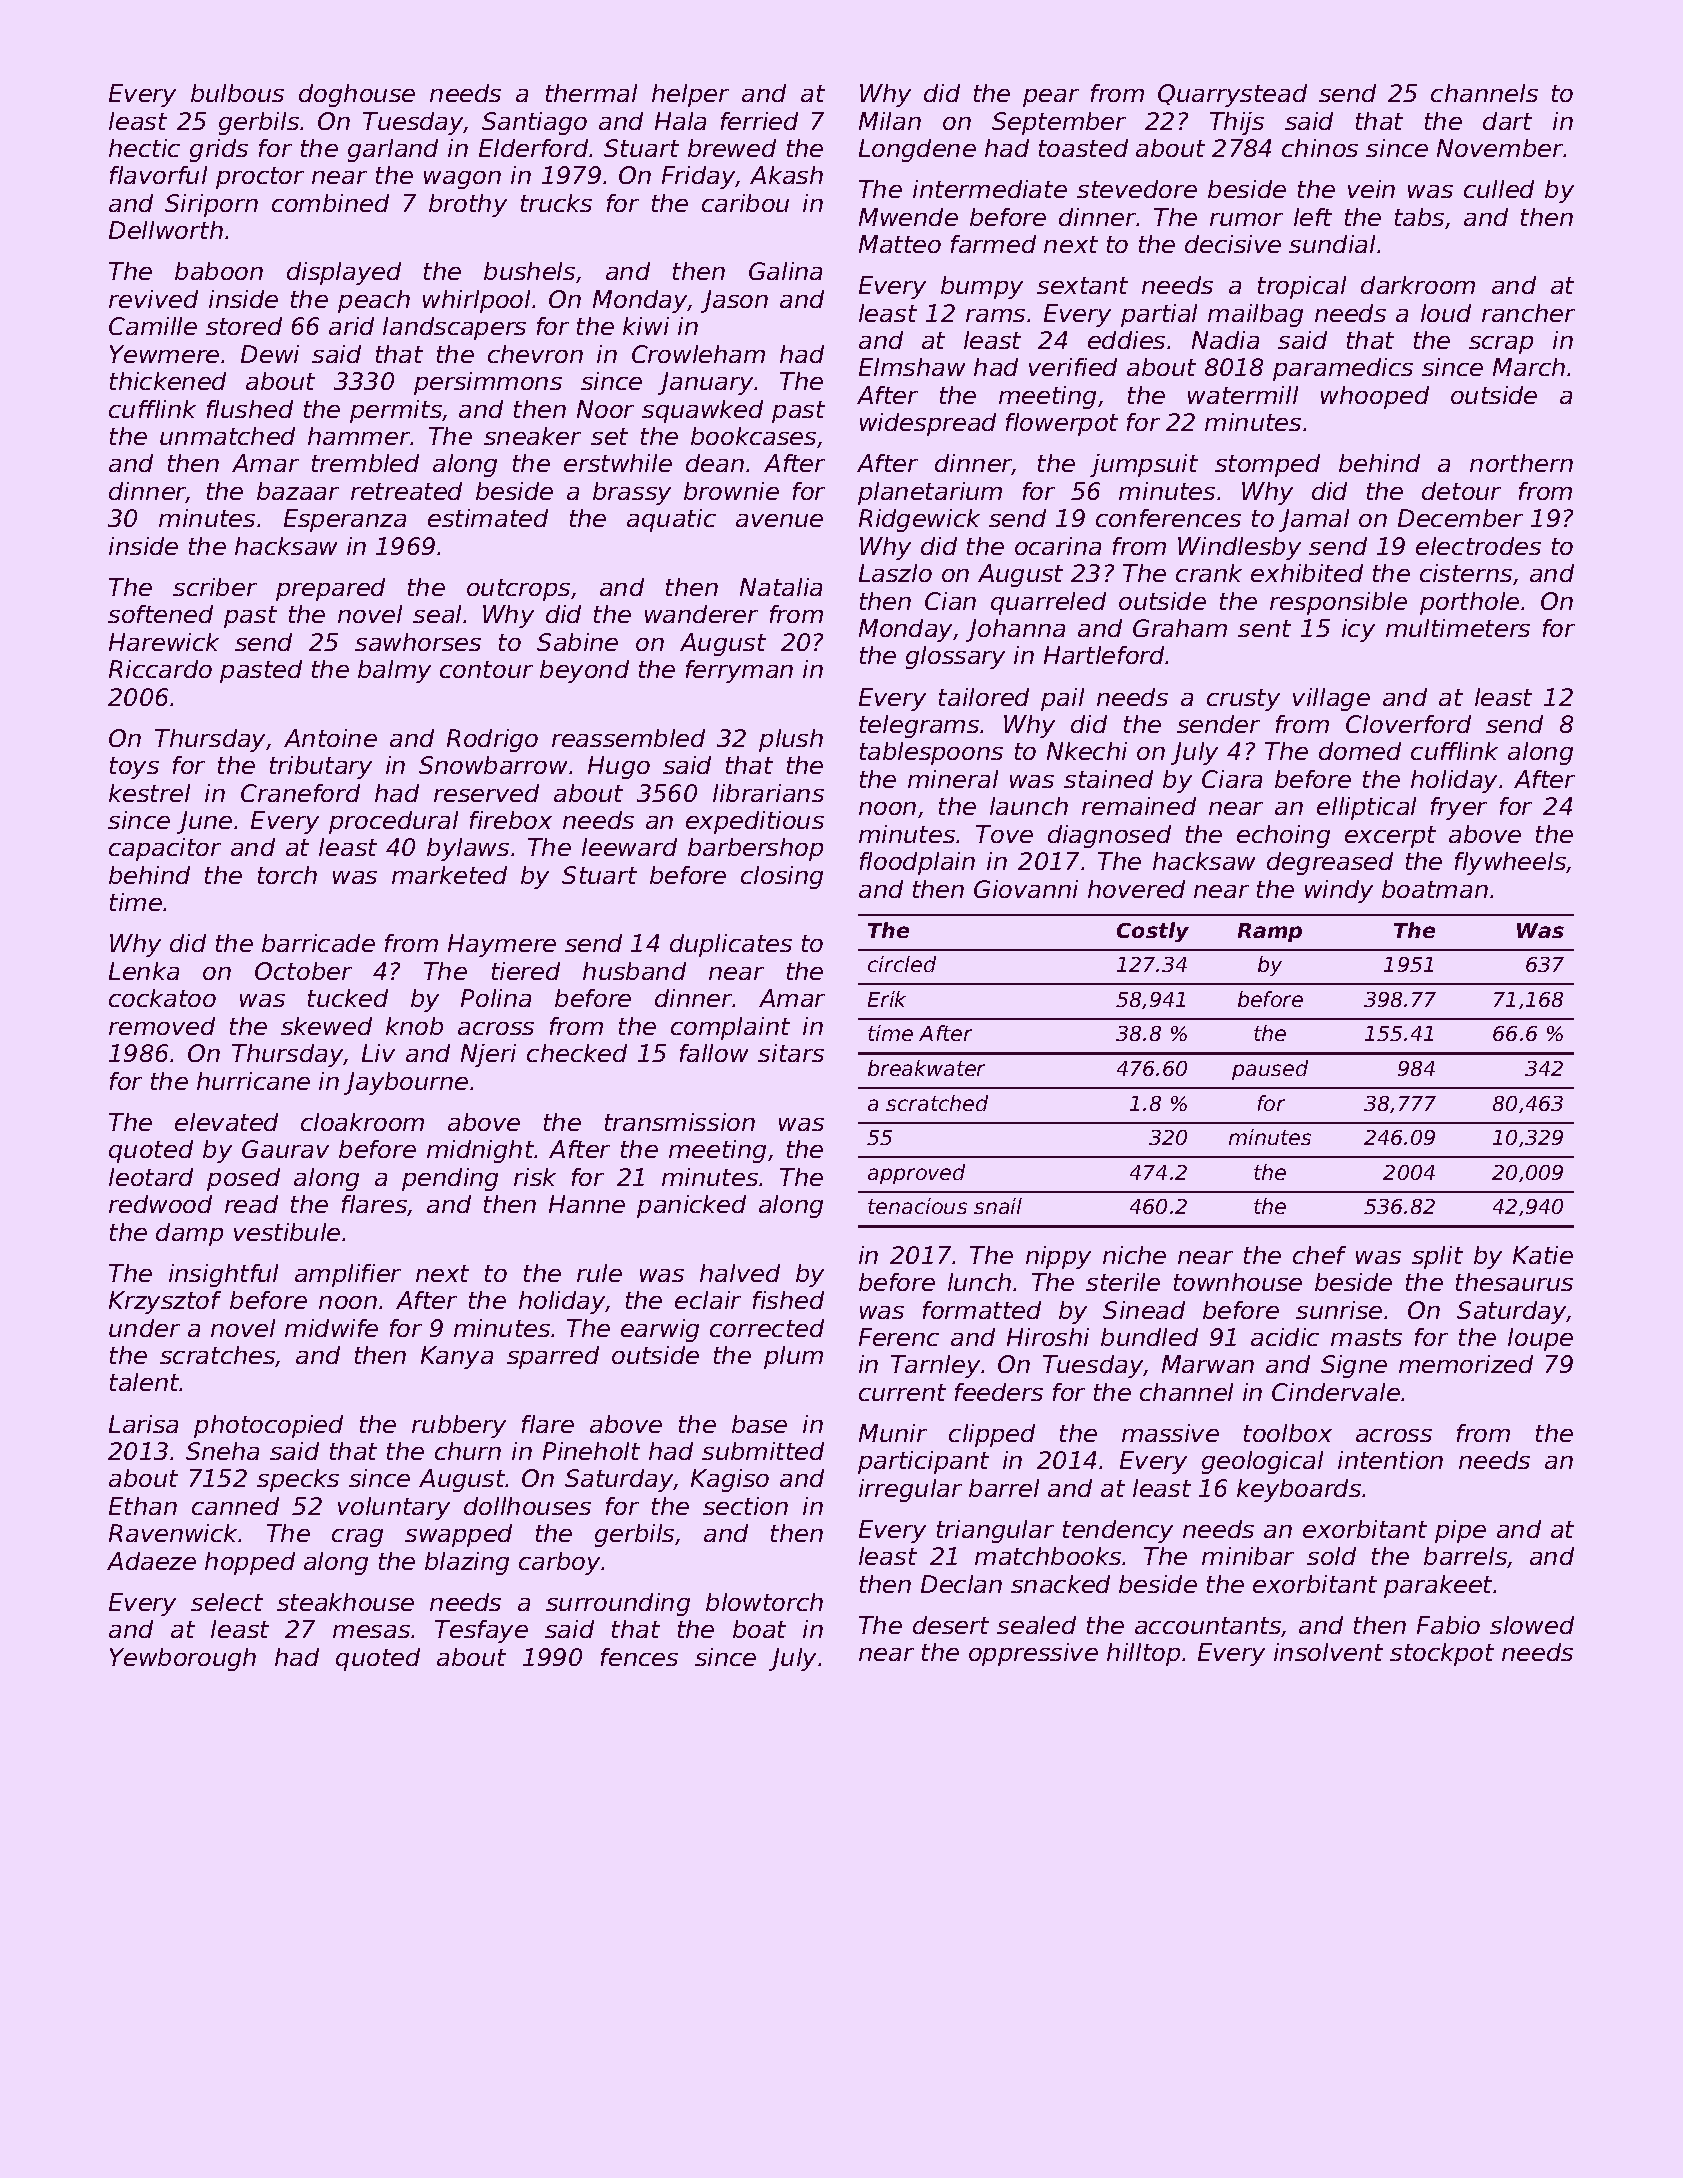 The width and height of the image is (1683, 2178). What do you see at coordinates (1466, 573) in the image?
I see `cisterns` at bounding box center [1466, 573].
